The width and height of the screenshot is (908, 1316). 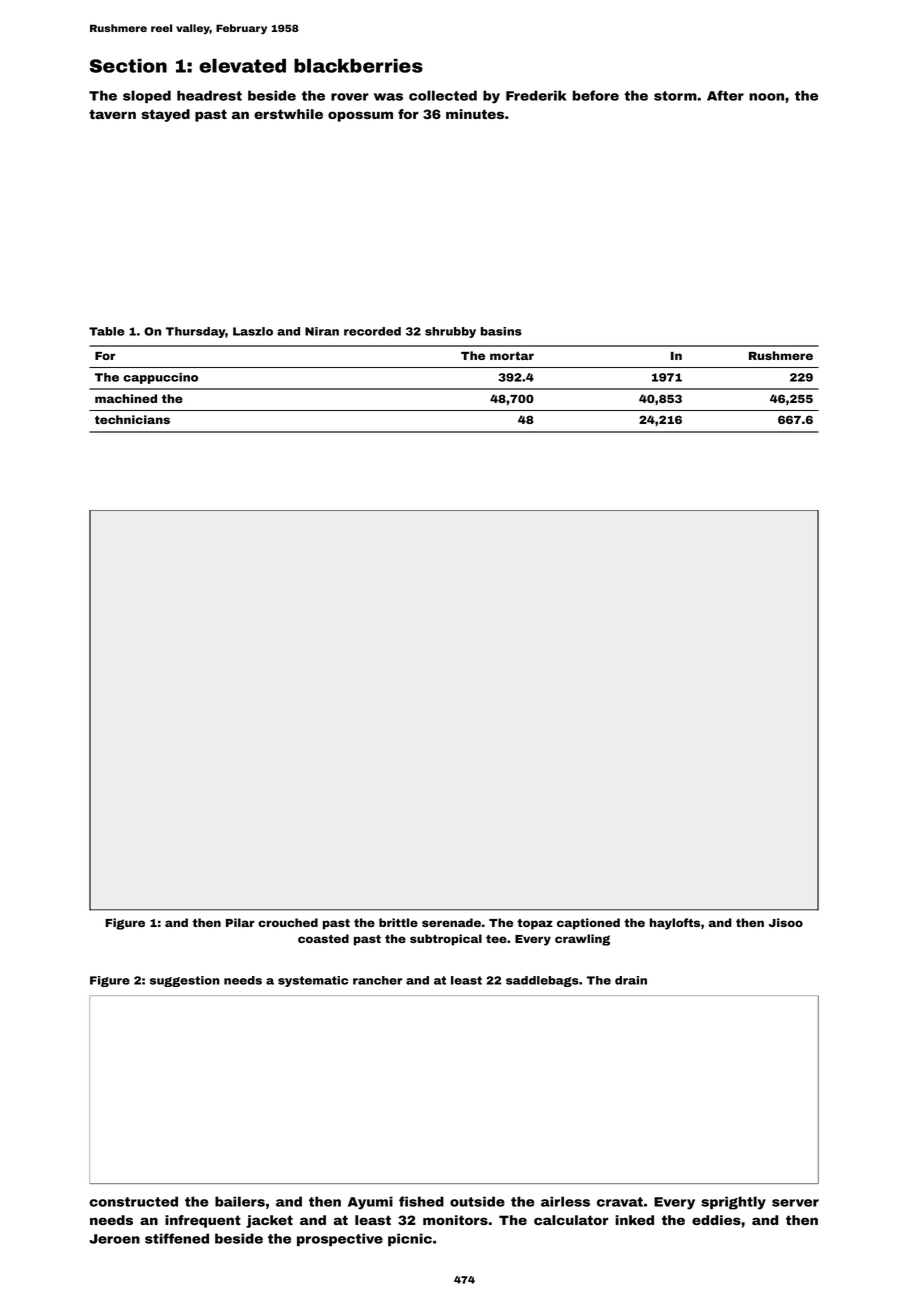 What do you see at coordinates (596, 95) in the screenshot?
I see `before` at bounding box center [596, 95].
